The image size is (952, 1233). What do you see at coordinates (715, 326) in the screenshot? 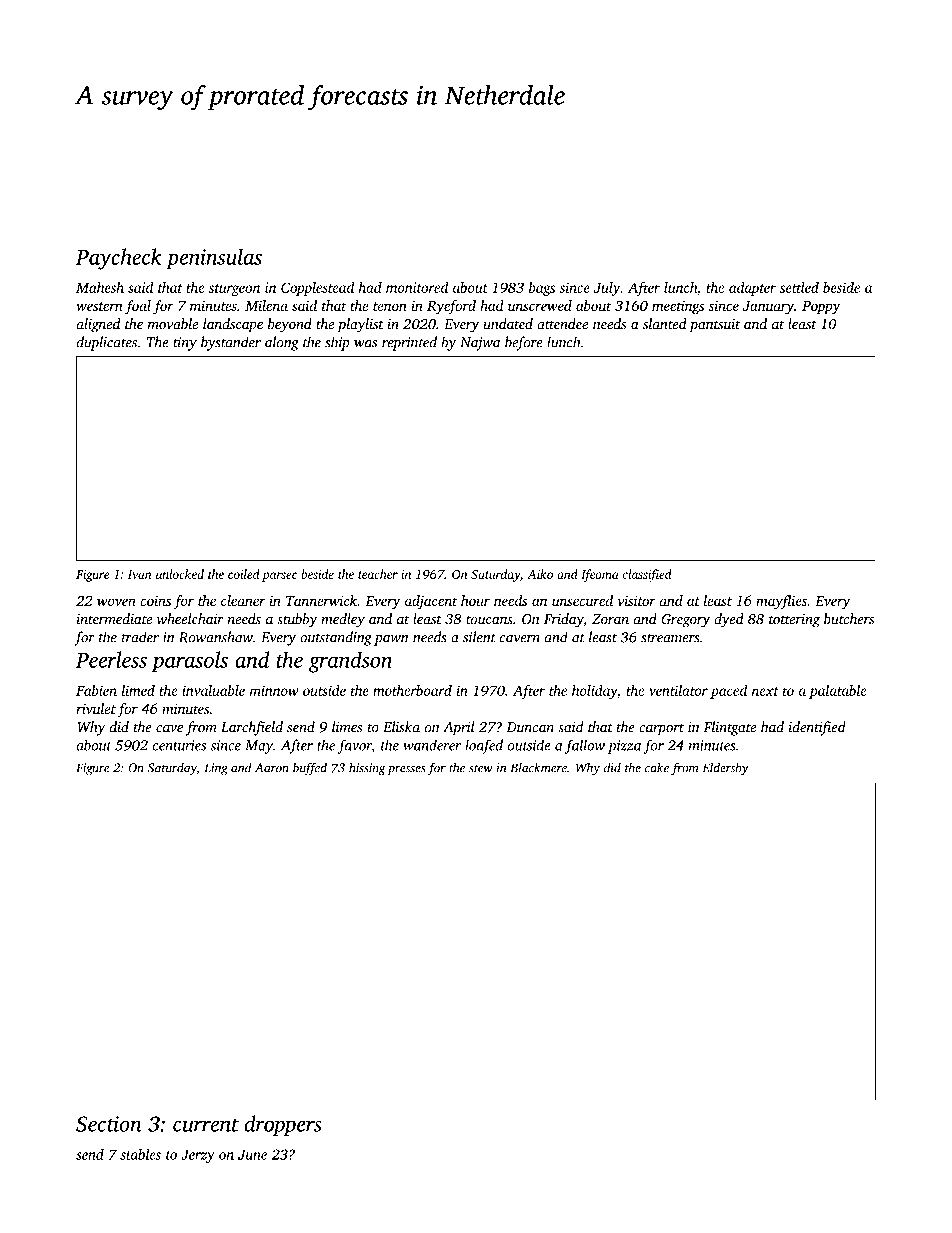
I see `pantsuit` at bounding box center [715, 326].
